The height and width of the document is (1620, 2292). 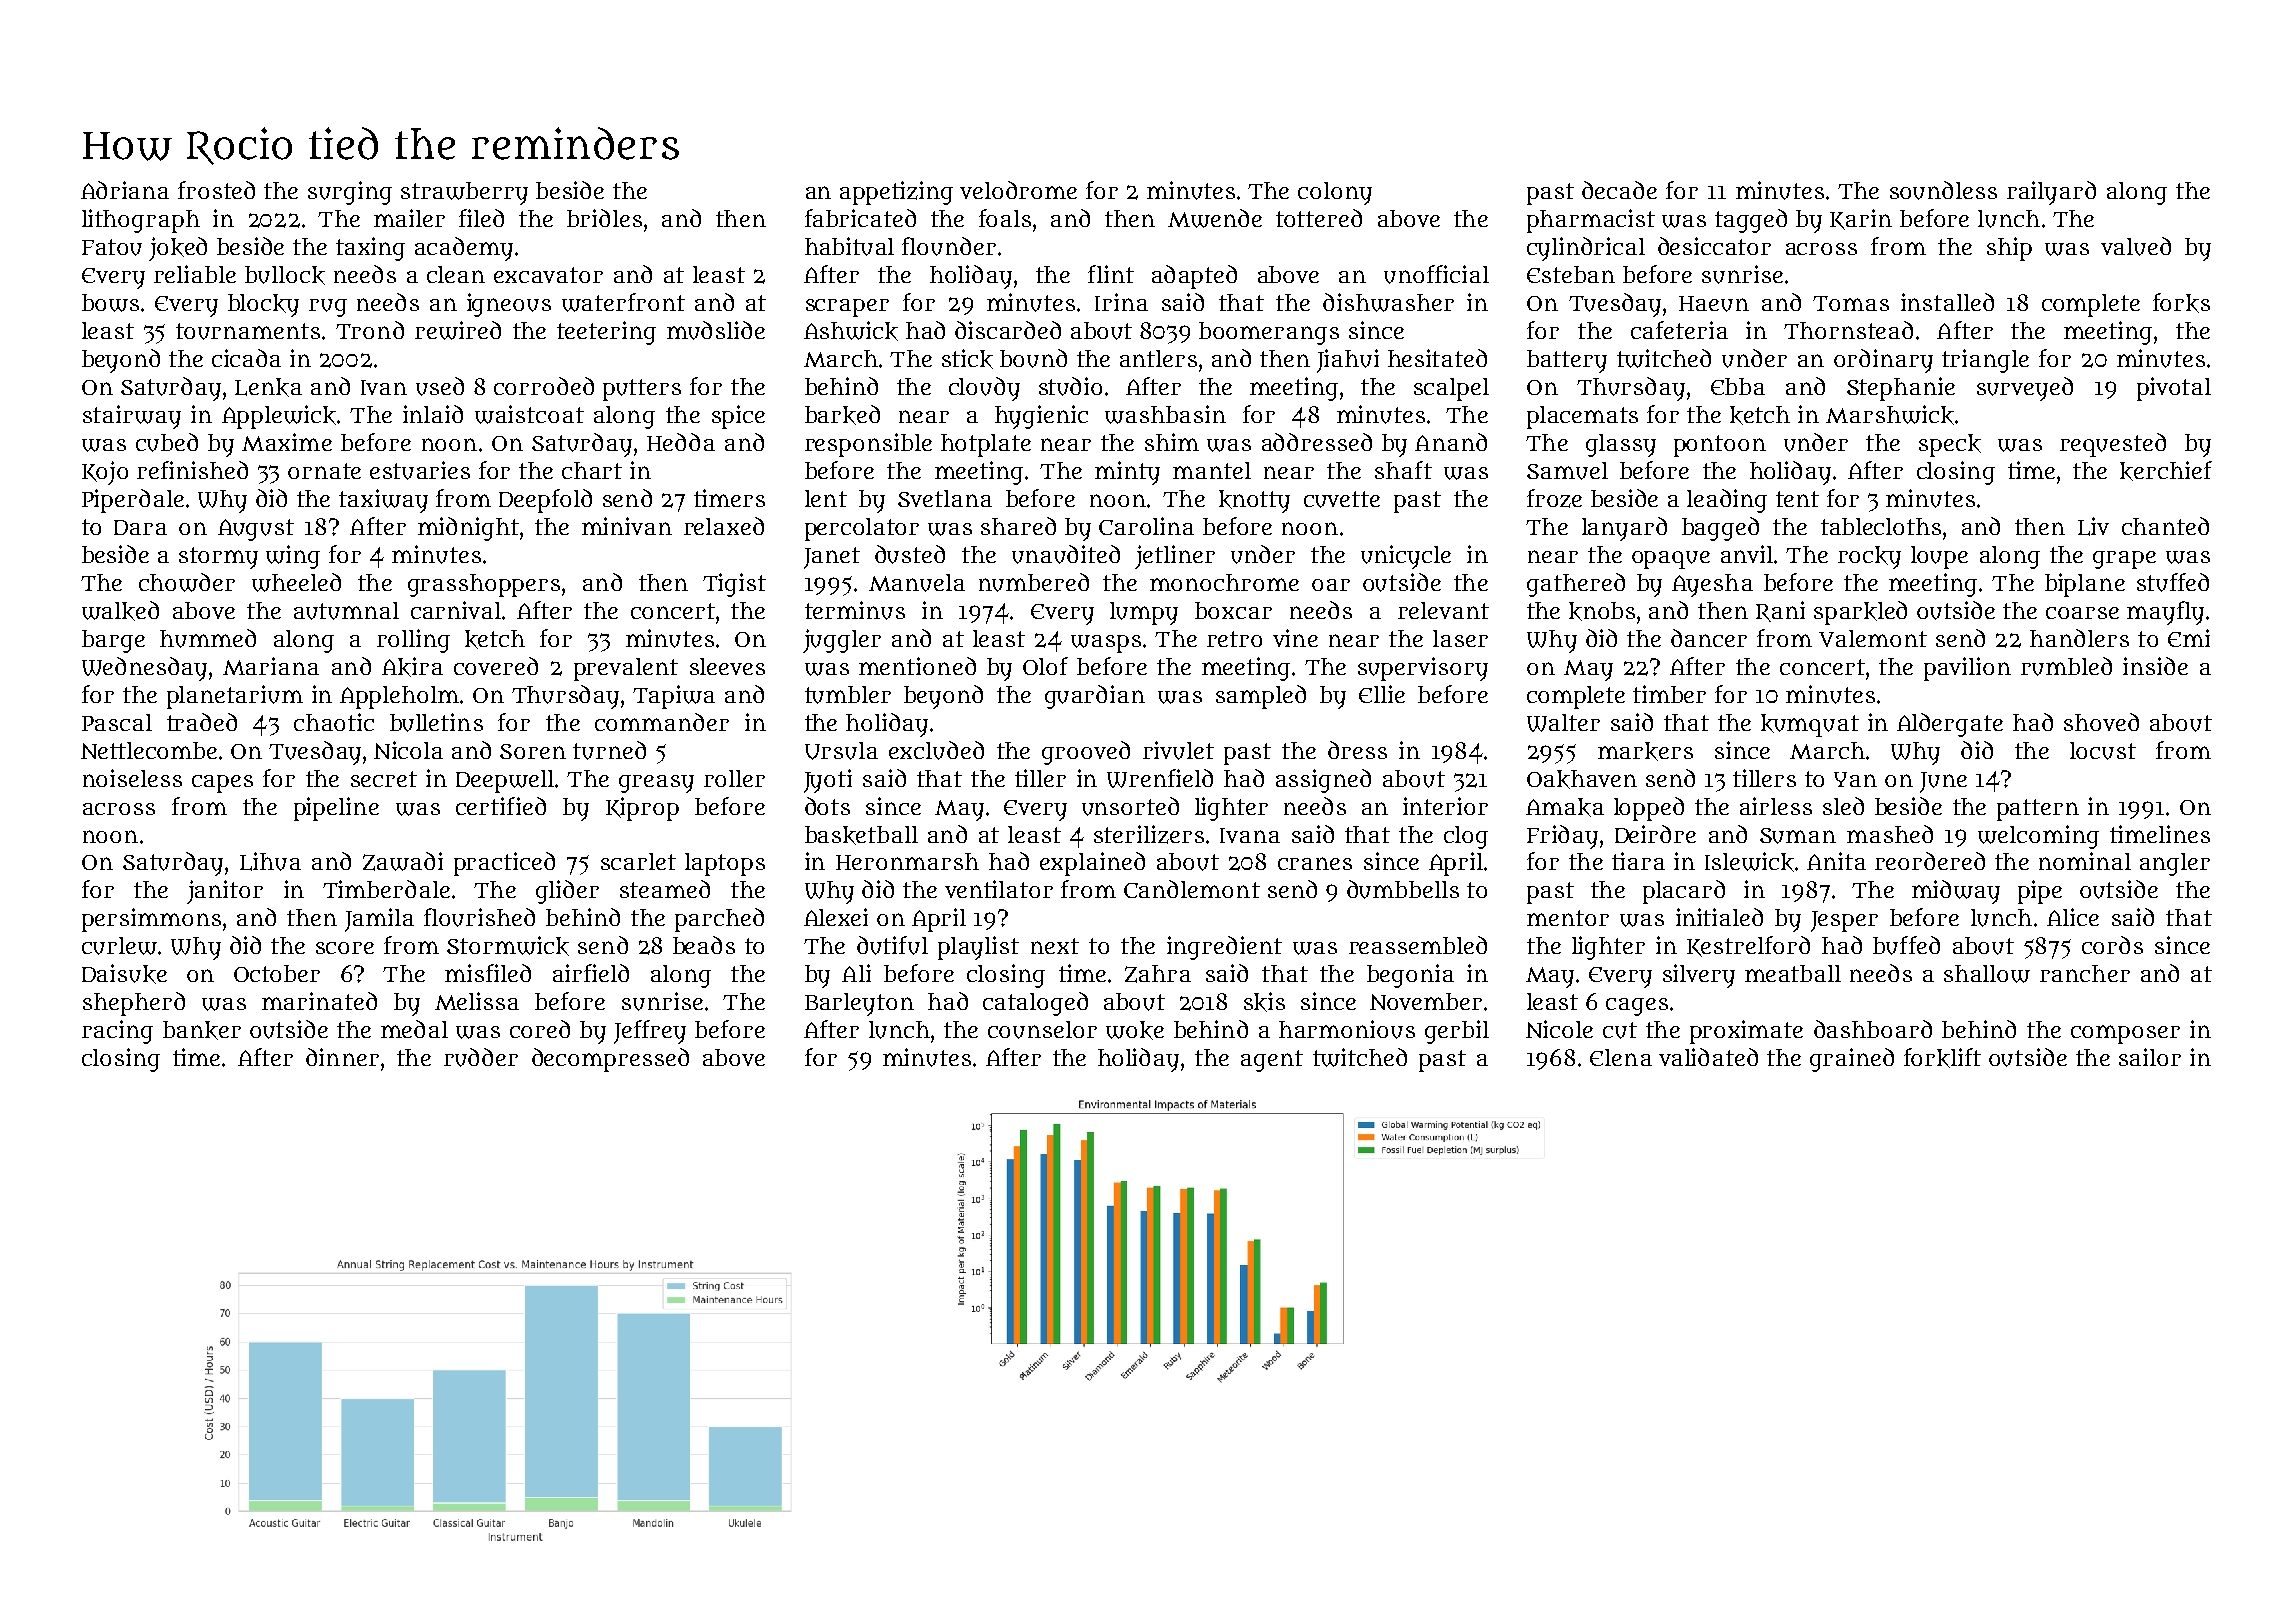 I want to click on anvil, so click(x=1747, y=554).
